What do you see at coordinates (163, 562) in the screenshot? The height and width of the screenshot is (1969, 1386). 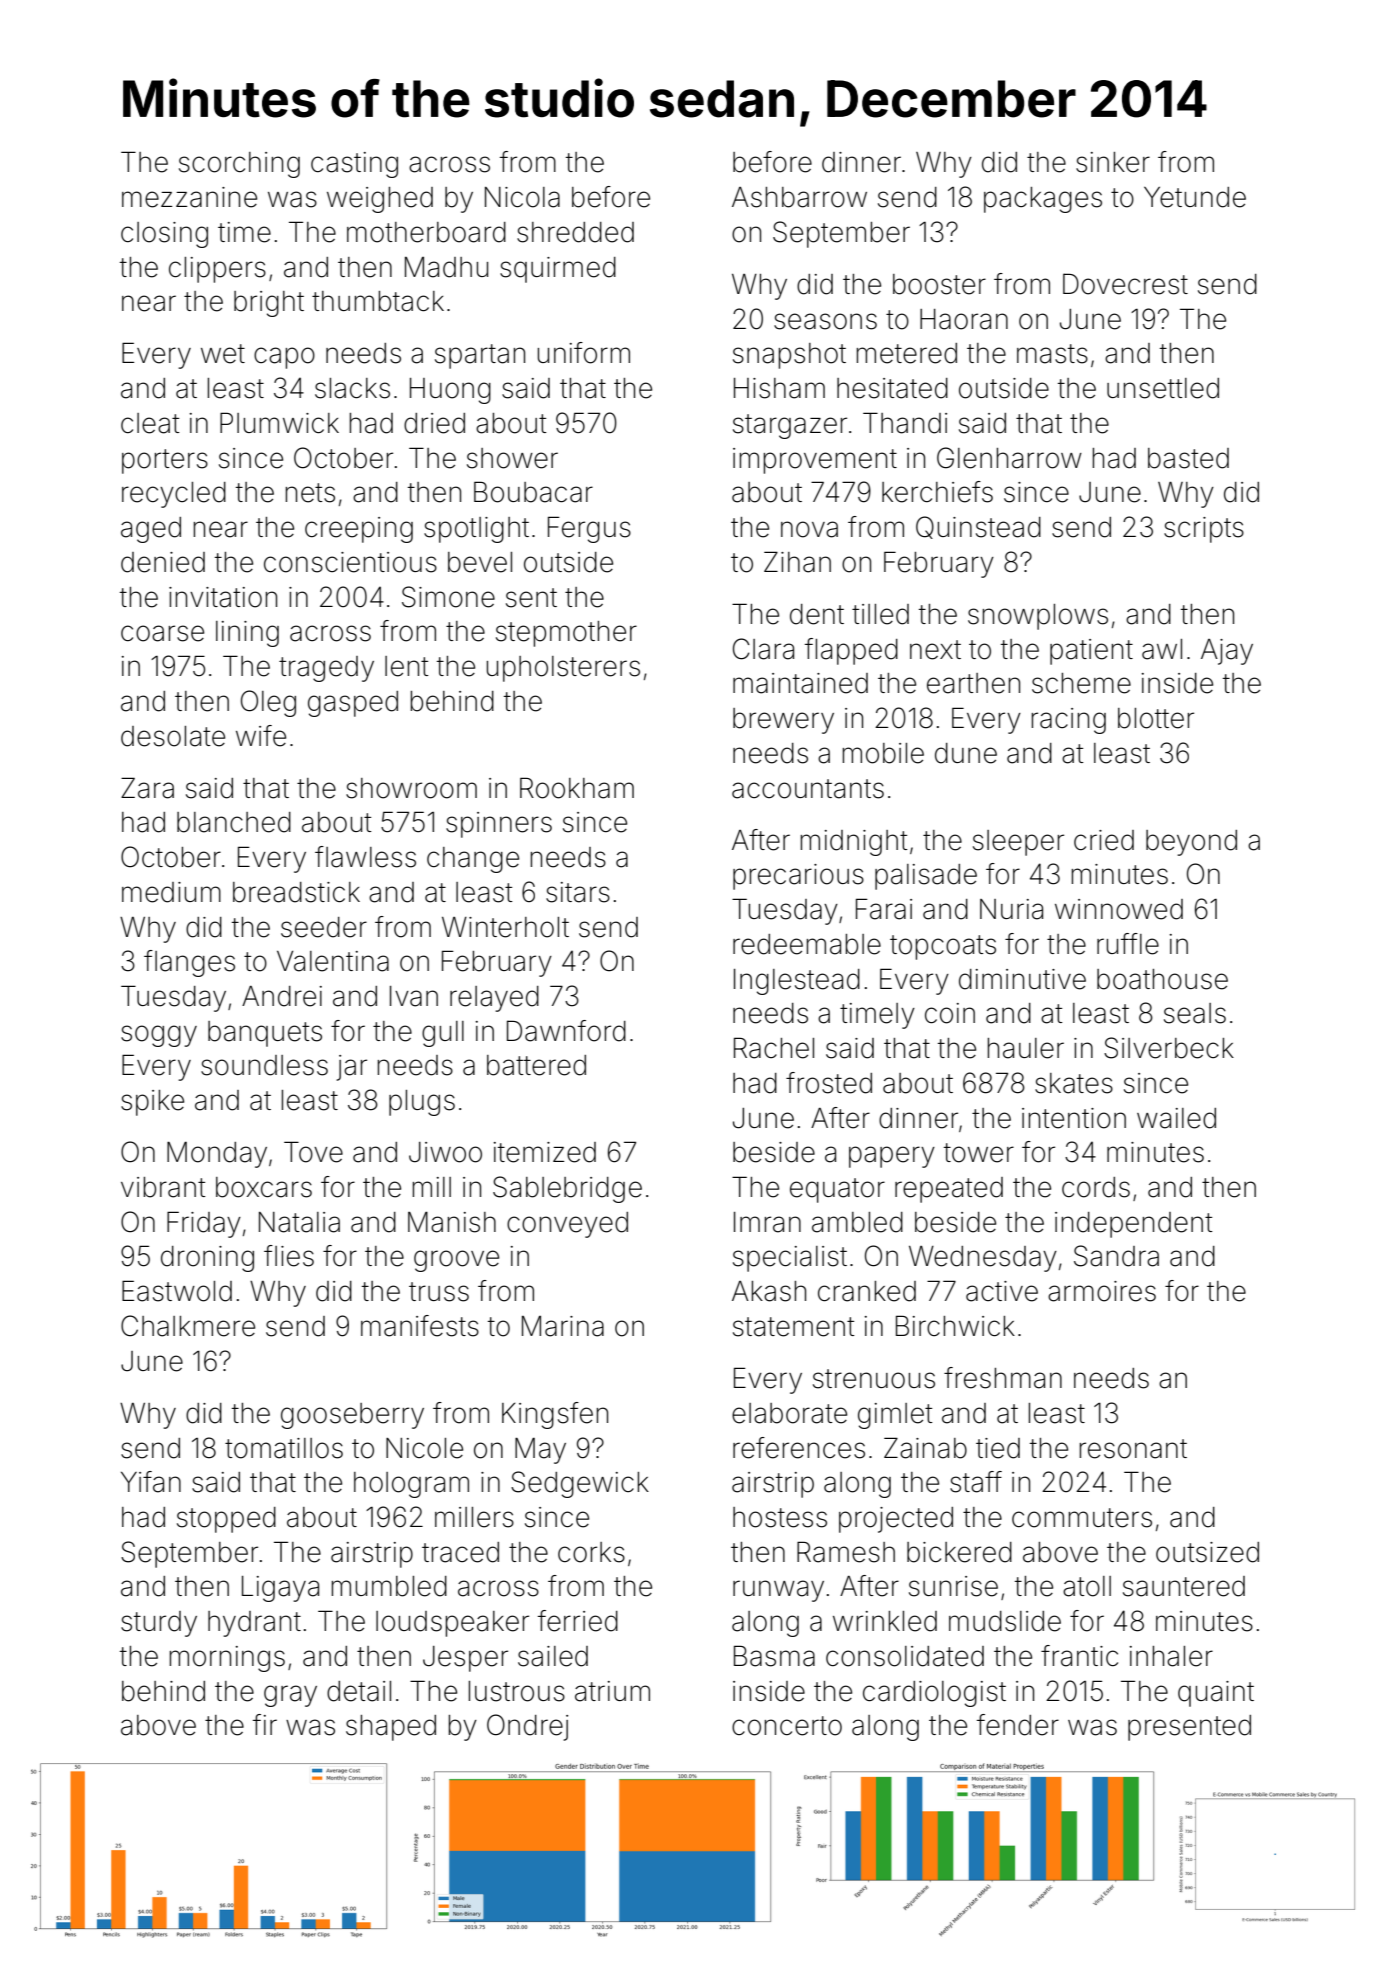 I see `denied` at bounding box center [163, 562].
